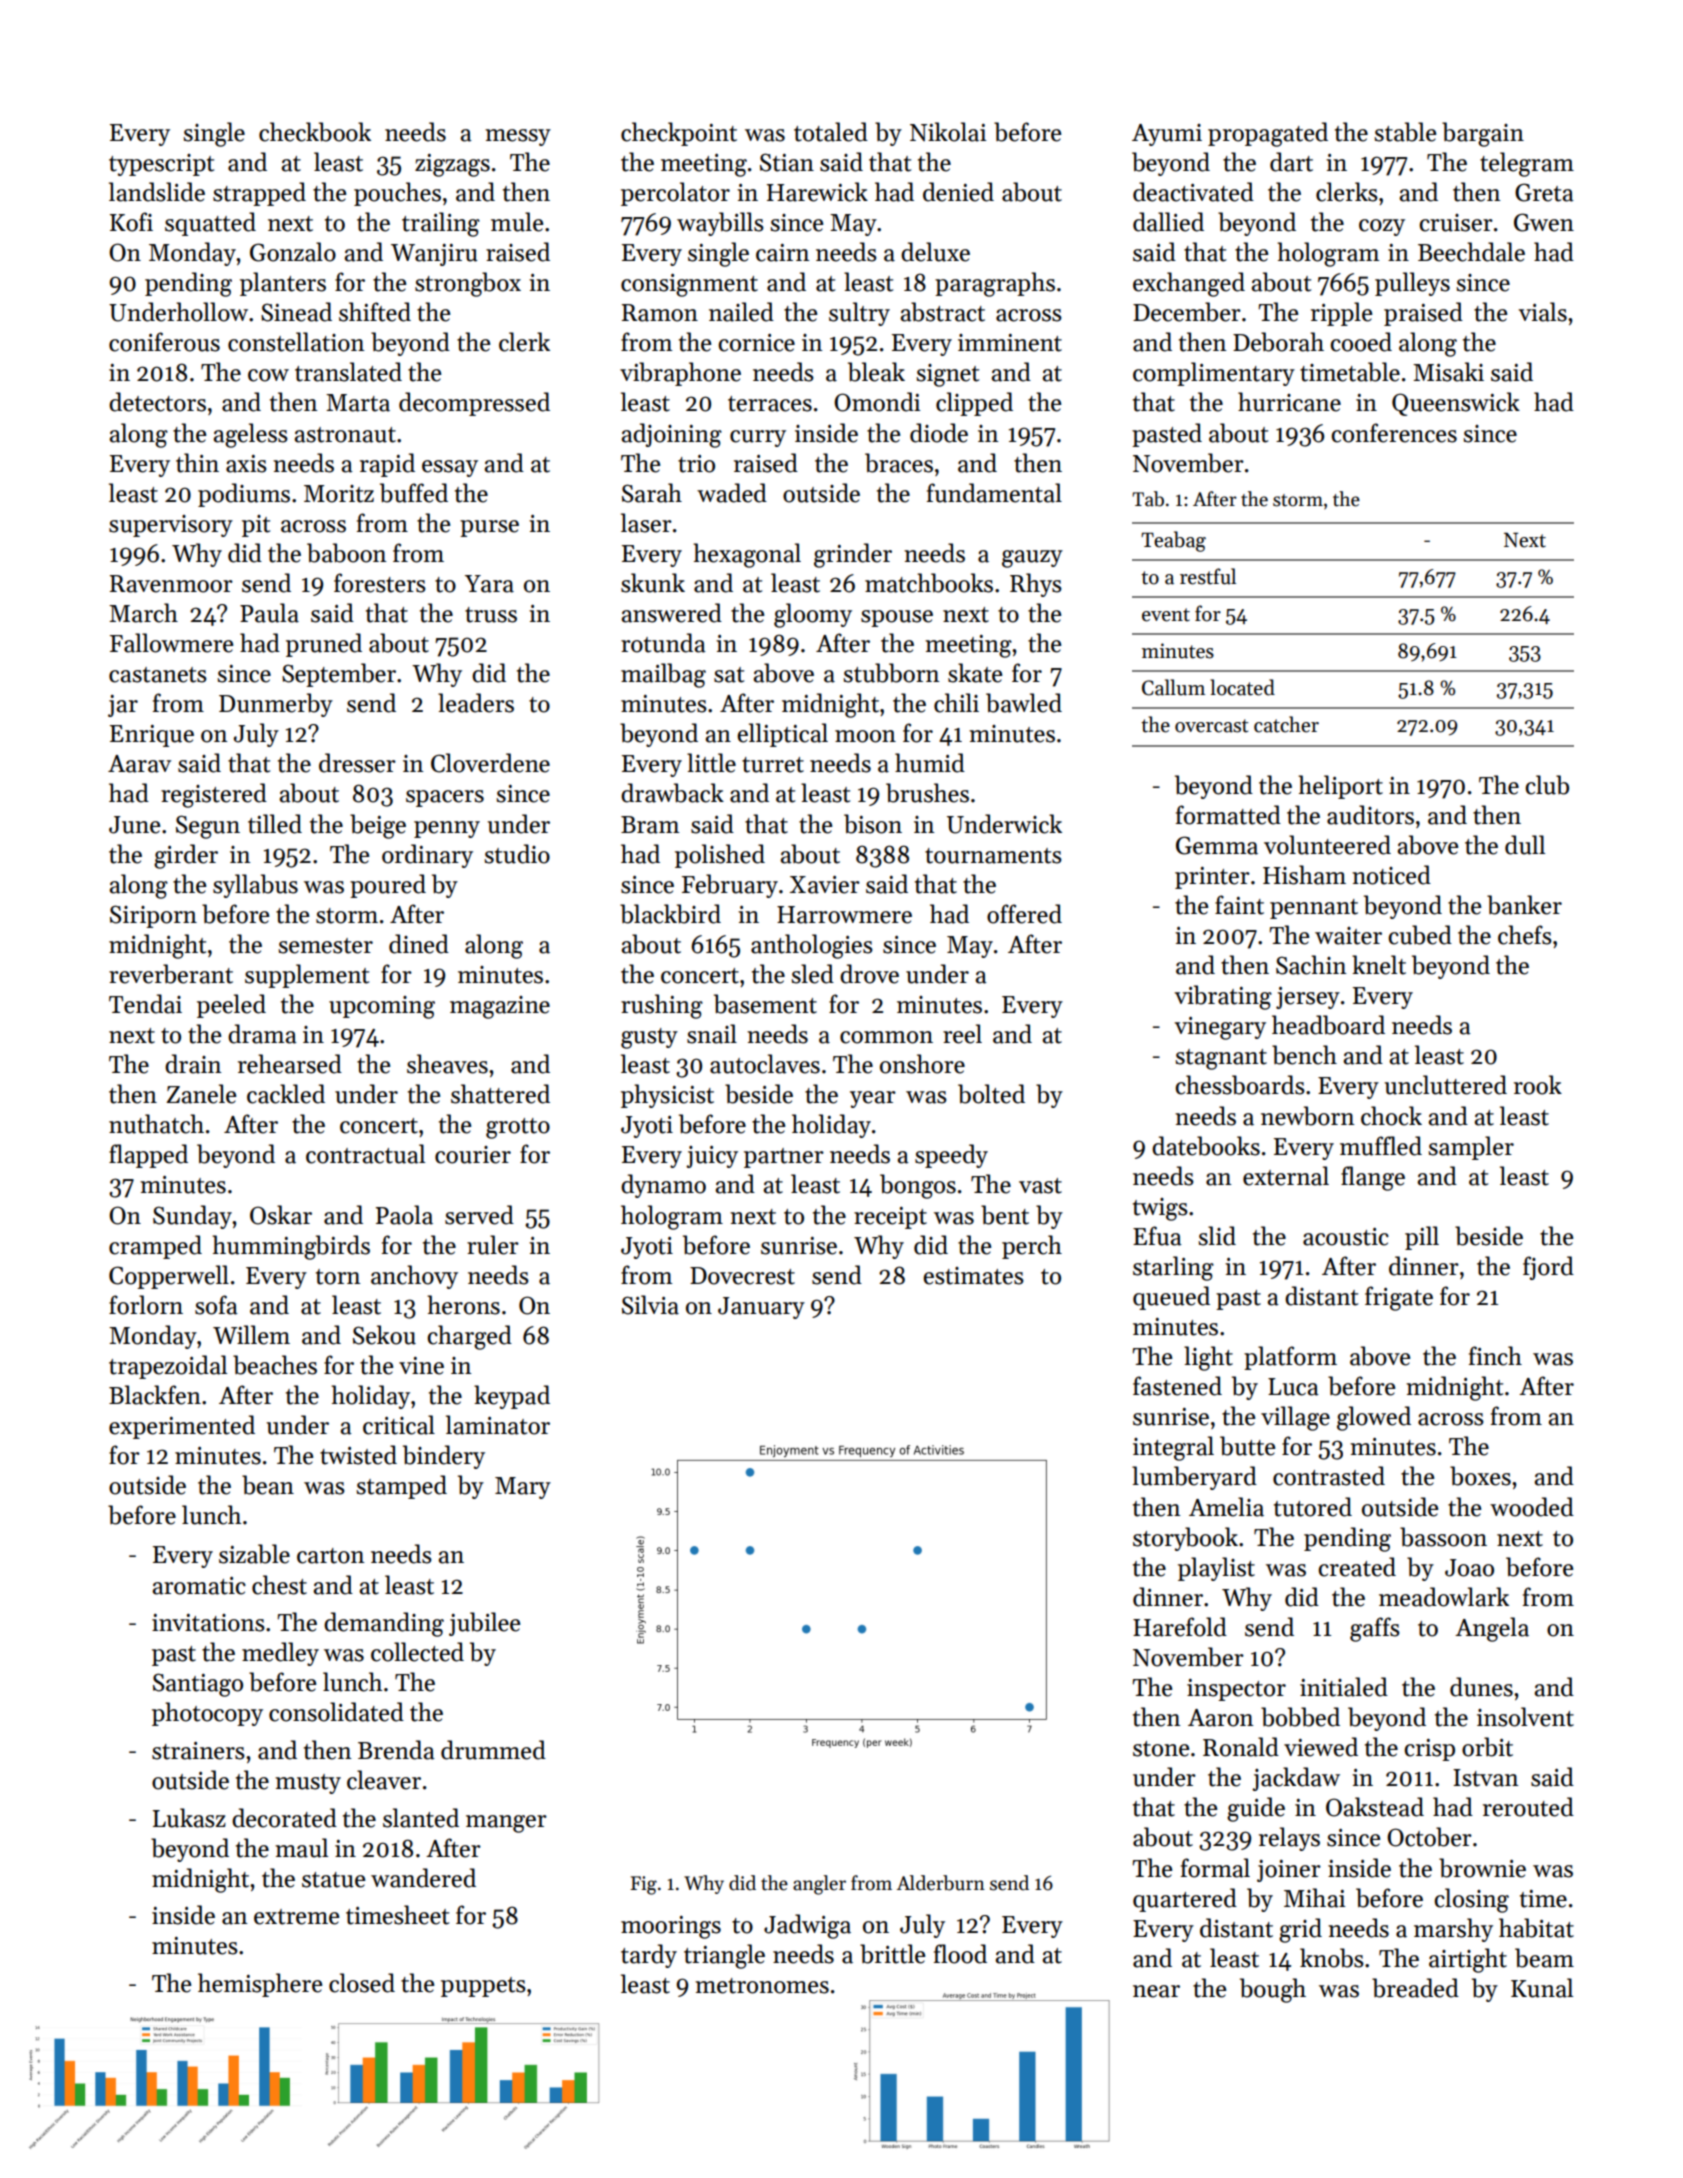 This screenshot has width=1683, height=2178. I want to click on Siriporn, so click(153, 916).
